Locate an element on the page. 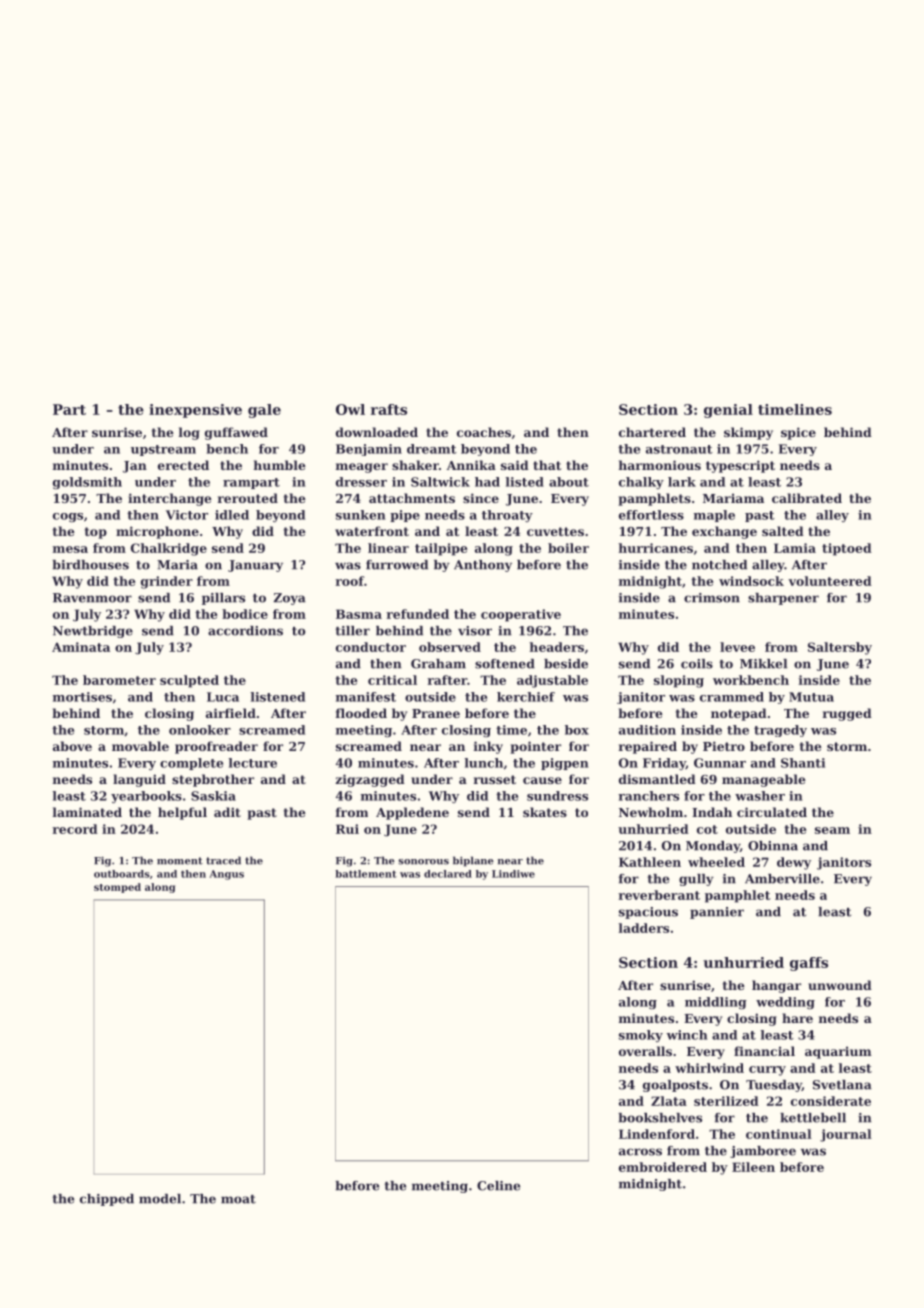  overalls is located at coordinates (645, 1051).
